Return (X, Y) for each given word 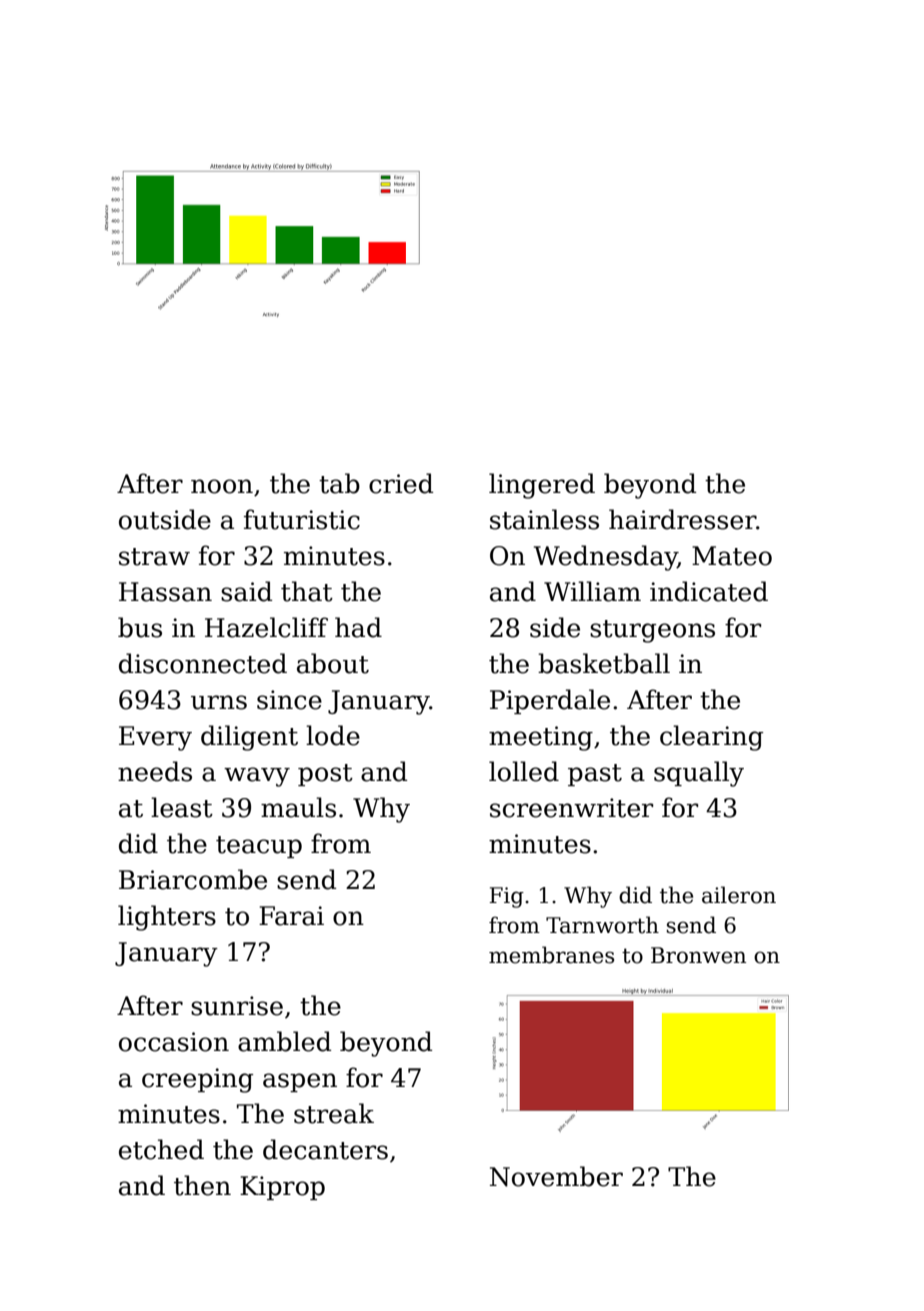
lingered (542, 486)
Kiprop (282, 1188)
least (182, 807)
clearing (711, 738)
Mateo (732, 556)
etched (161, 1149)
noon (222, 486)
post (325, 775)
